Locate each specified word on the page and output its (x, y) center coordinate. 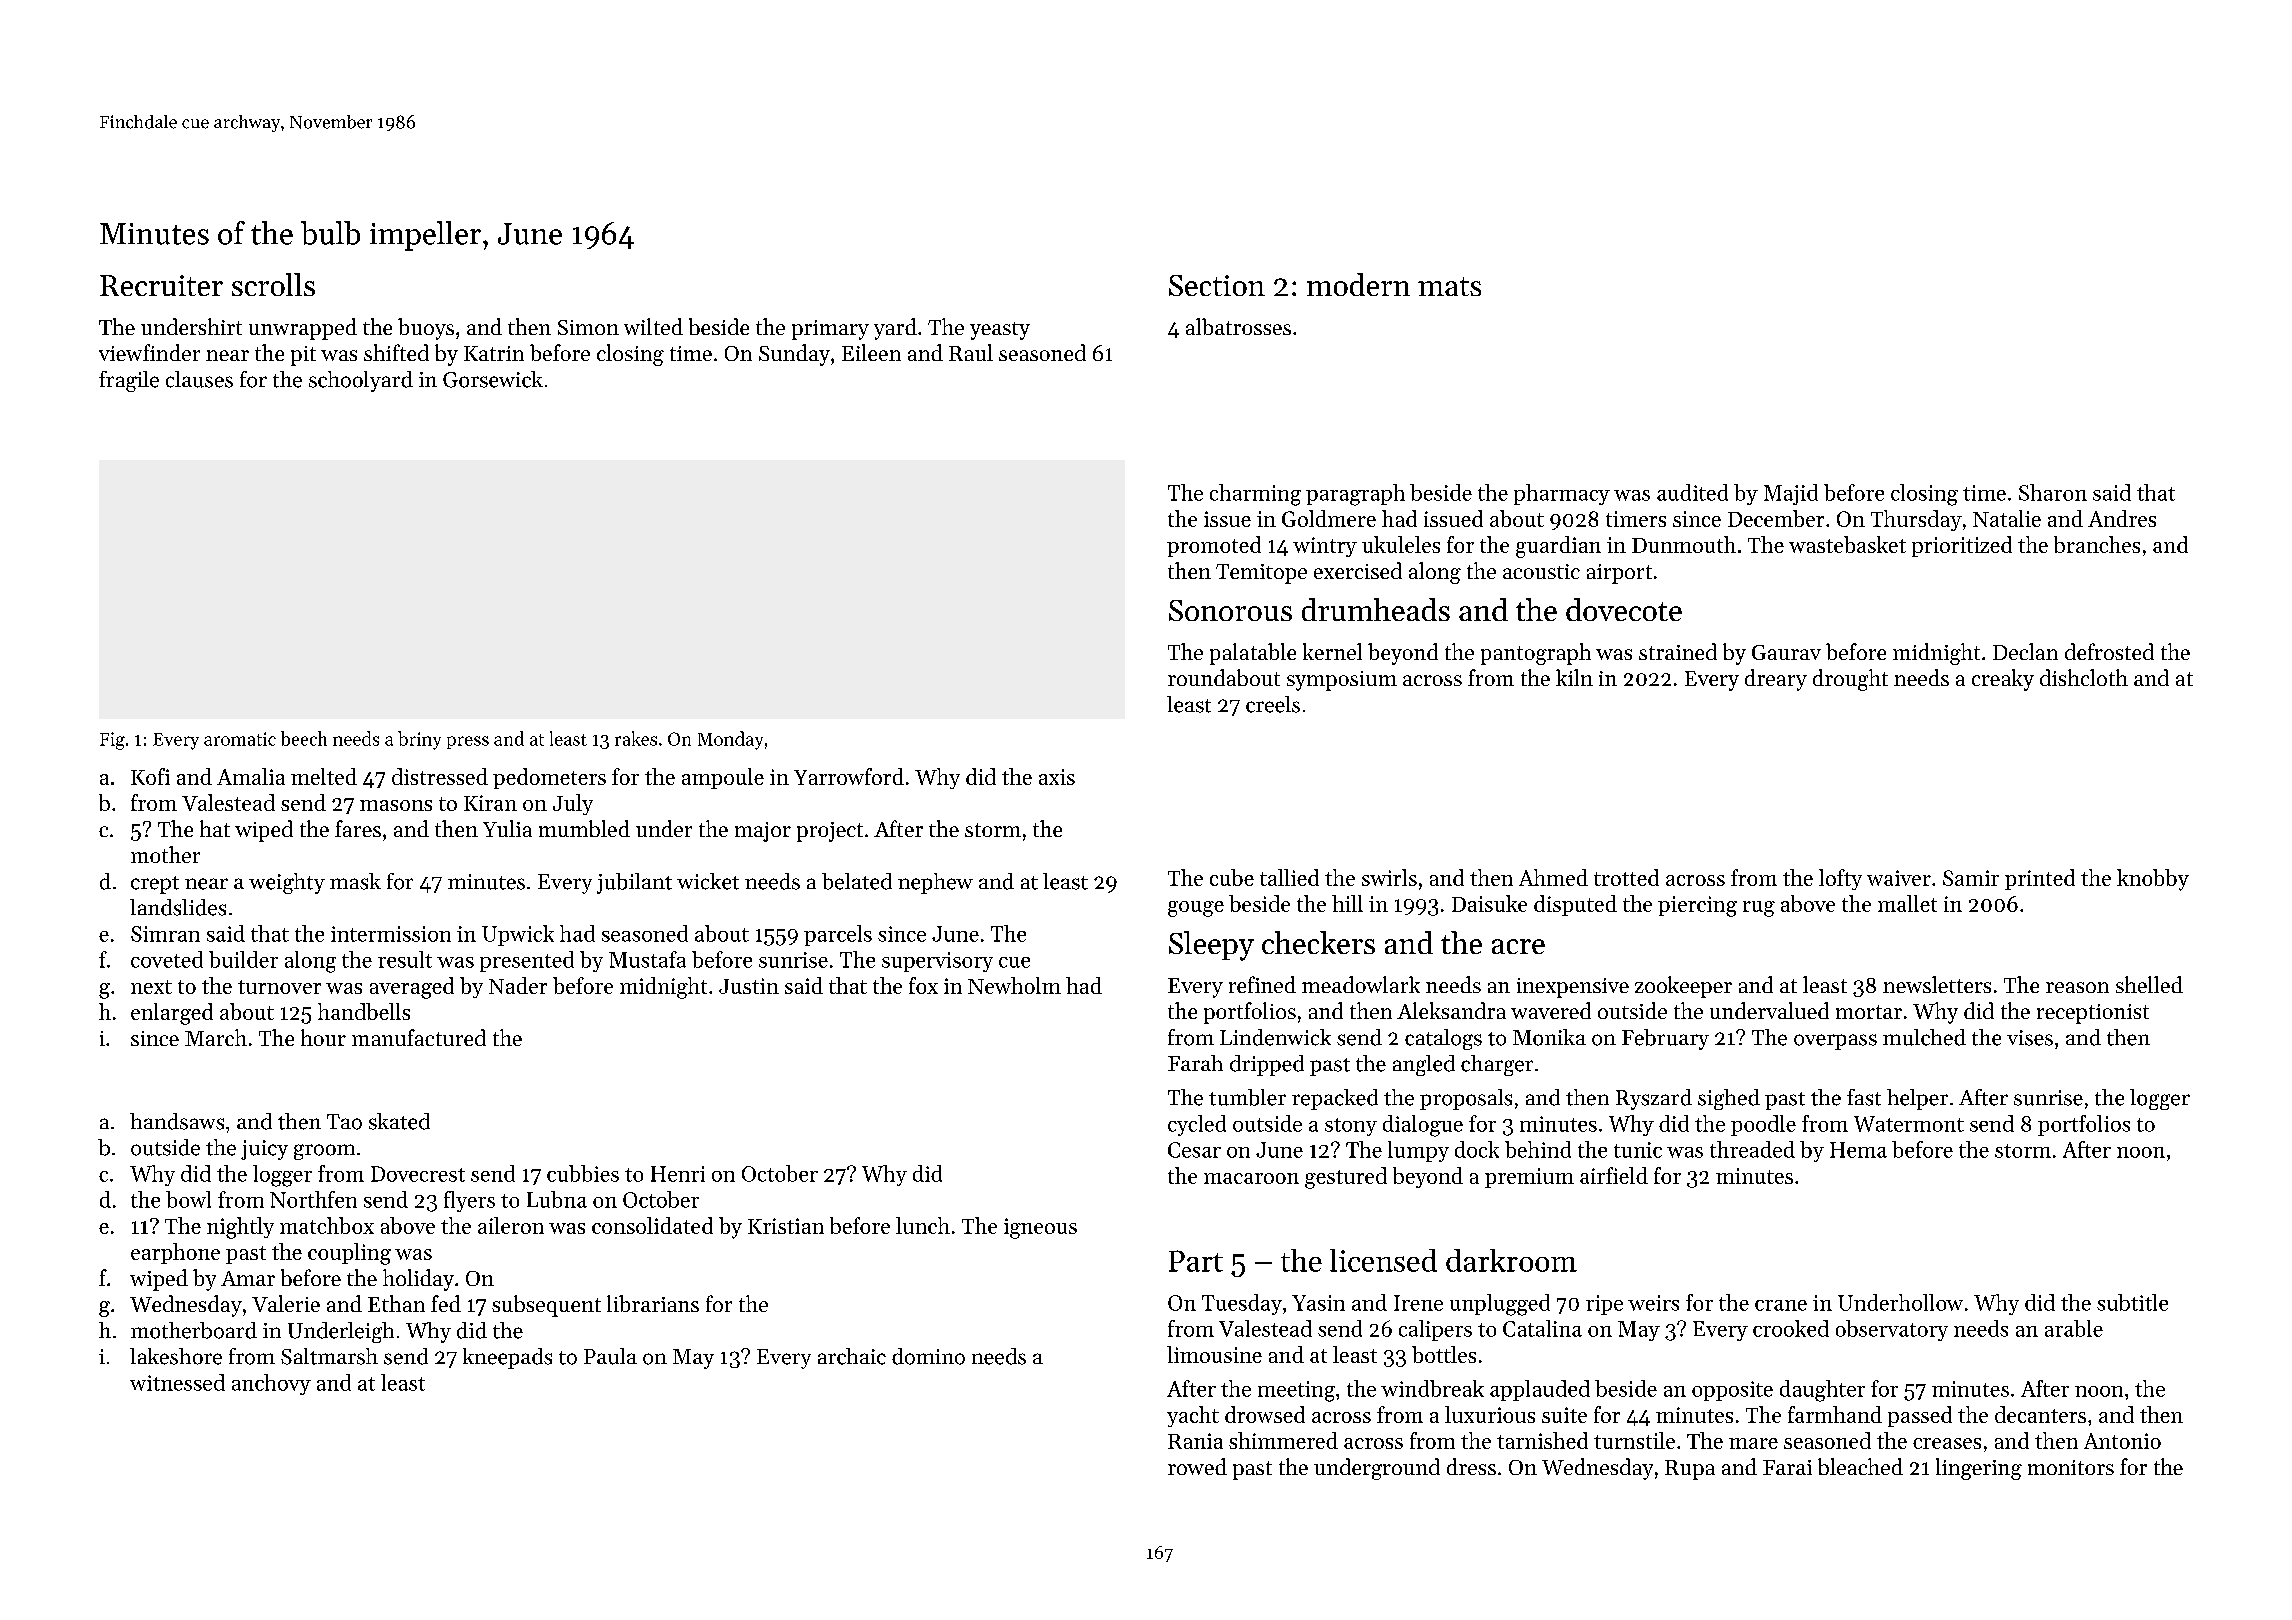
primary (830, 330)
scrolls (273, 284)
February (1665, 1039)
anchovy (271, 1384)
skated (399, 1121)
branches (2097, 544)
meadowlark (1361, 984)
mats (1449, 286)
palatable (1253, 654)
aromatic (240, 739)
